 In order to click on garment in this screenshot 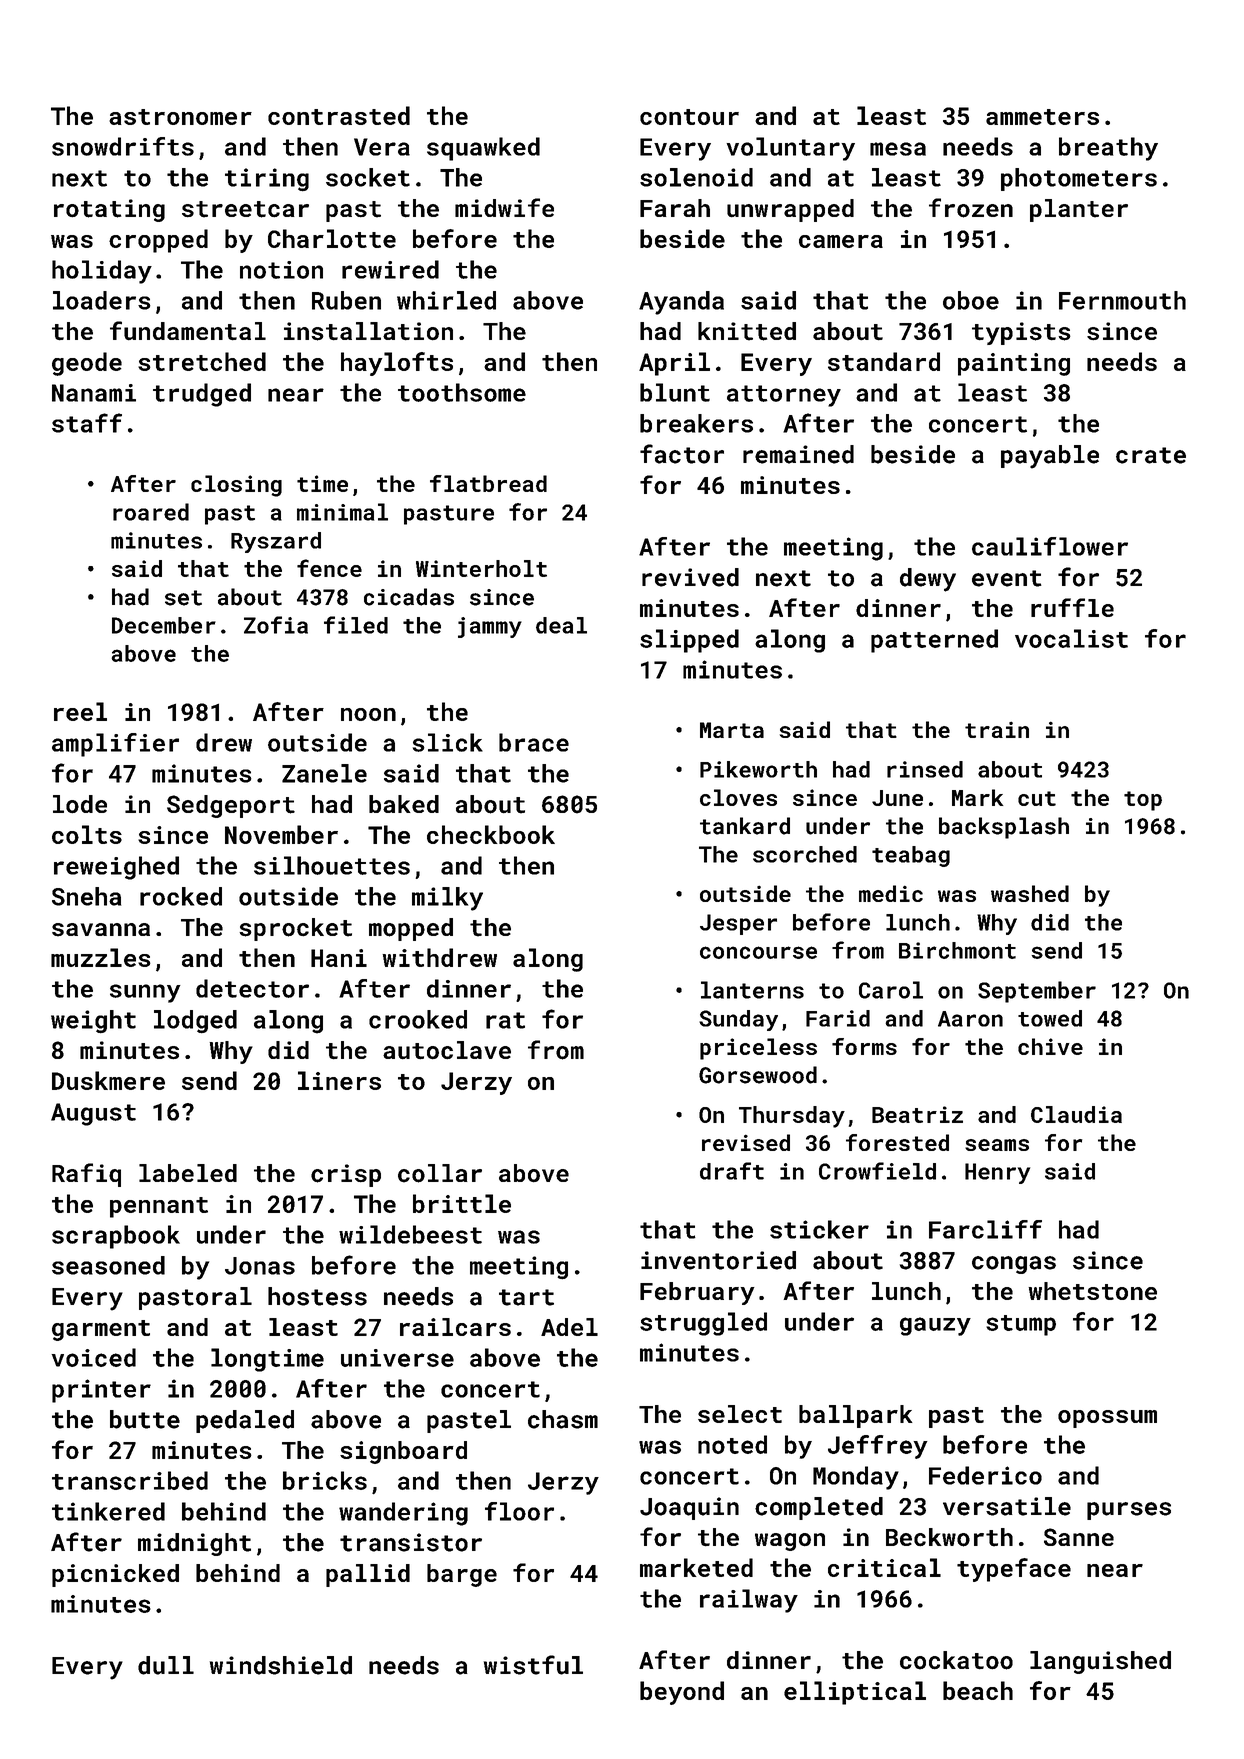, I will do `click(101, 1330)`.
